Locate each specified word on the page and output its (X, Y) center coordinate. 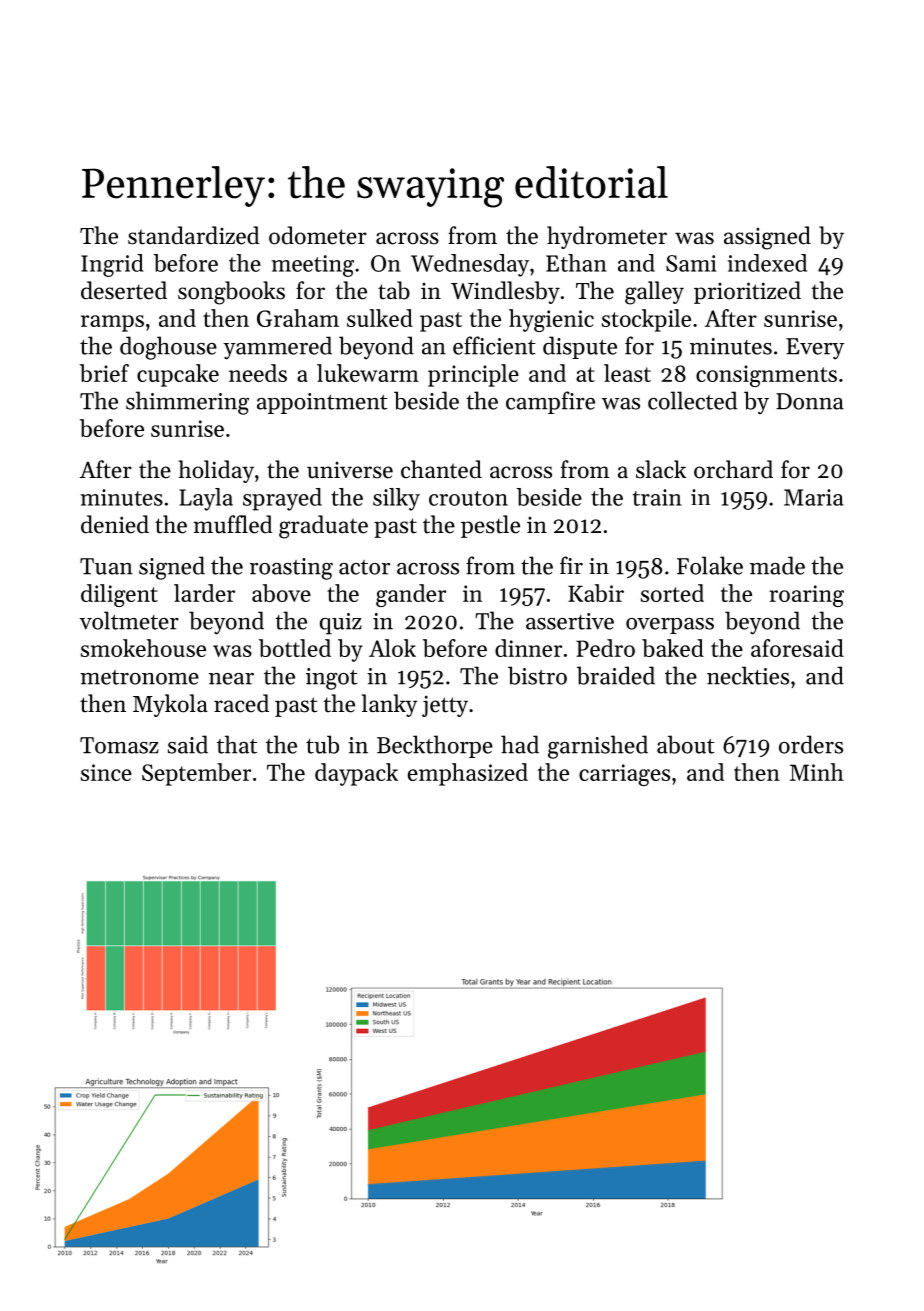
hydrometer (607, 237)
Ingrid (112, 265)
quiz (341, 624)
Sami (691, 263)
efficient (494, 345)
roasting (291, 569)
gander (411, 595)
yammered (277, 348)
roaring (806, 596)
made (777, 565)
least (627, 373)
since (106, 772)
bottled (295, 648)
